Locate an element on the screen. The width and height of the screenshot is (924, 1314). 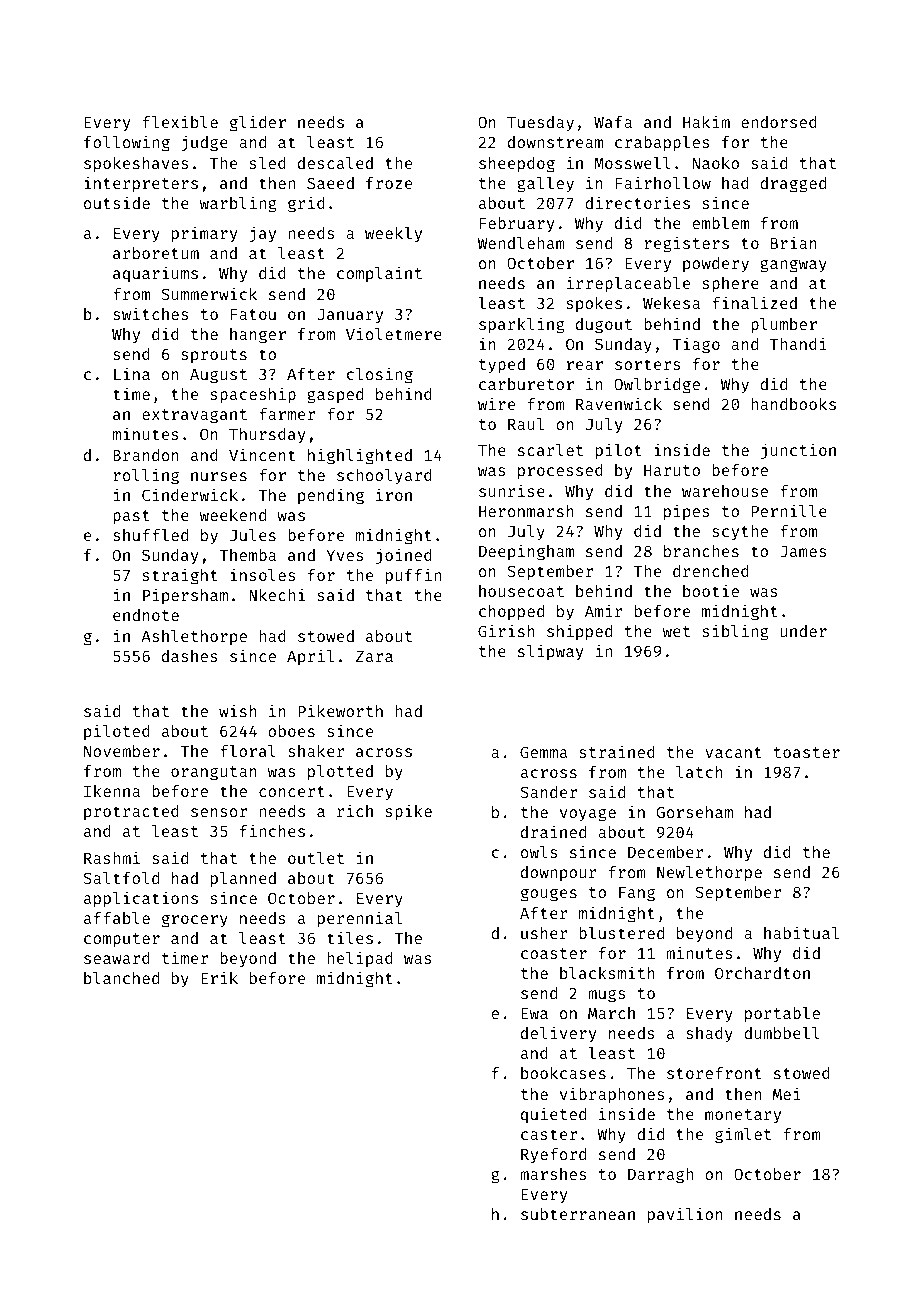
Fang is located at coordinates (637, 894).
